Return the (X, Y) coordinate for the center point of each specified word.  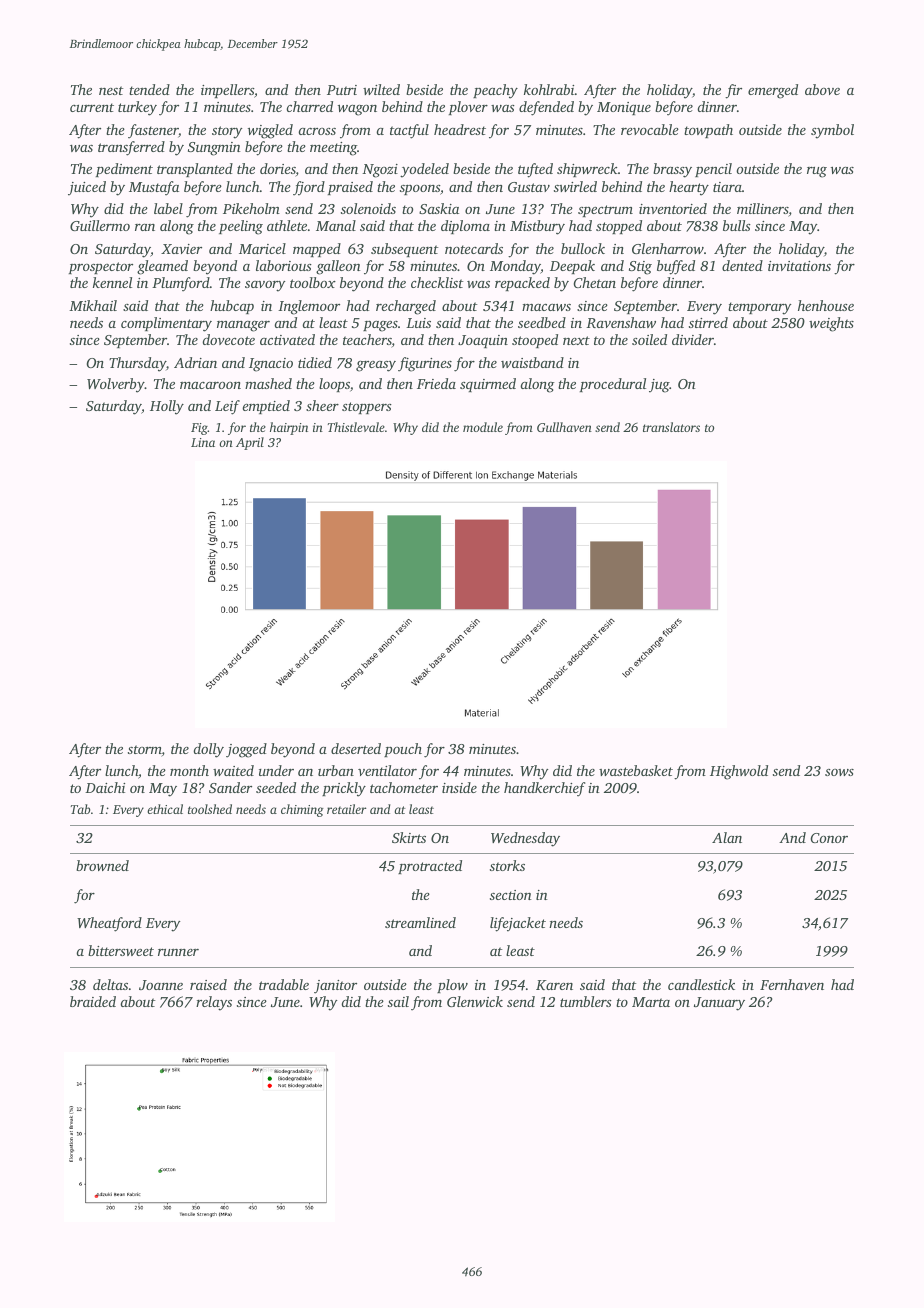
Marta (651, 1002)
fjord (309, 188)
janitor (335, 987)
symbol (832, 131)
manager (243, 326)
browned (102, 865)
